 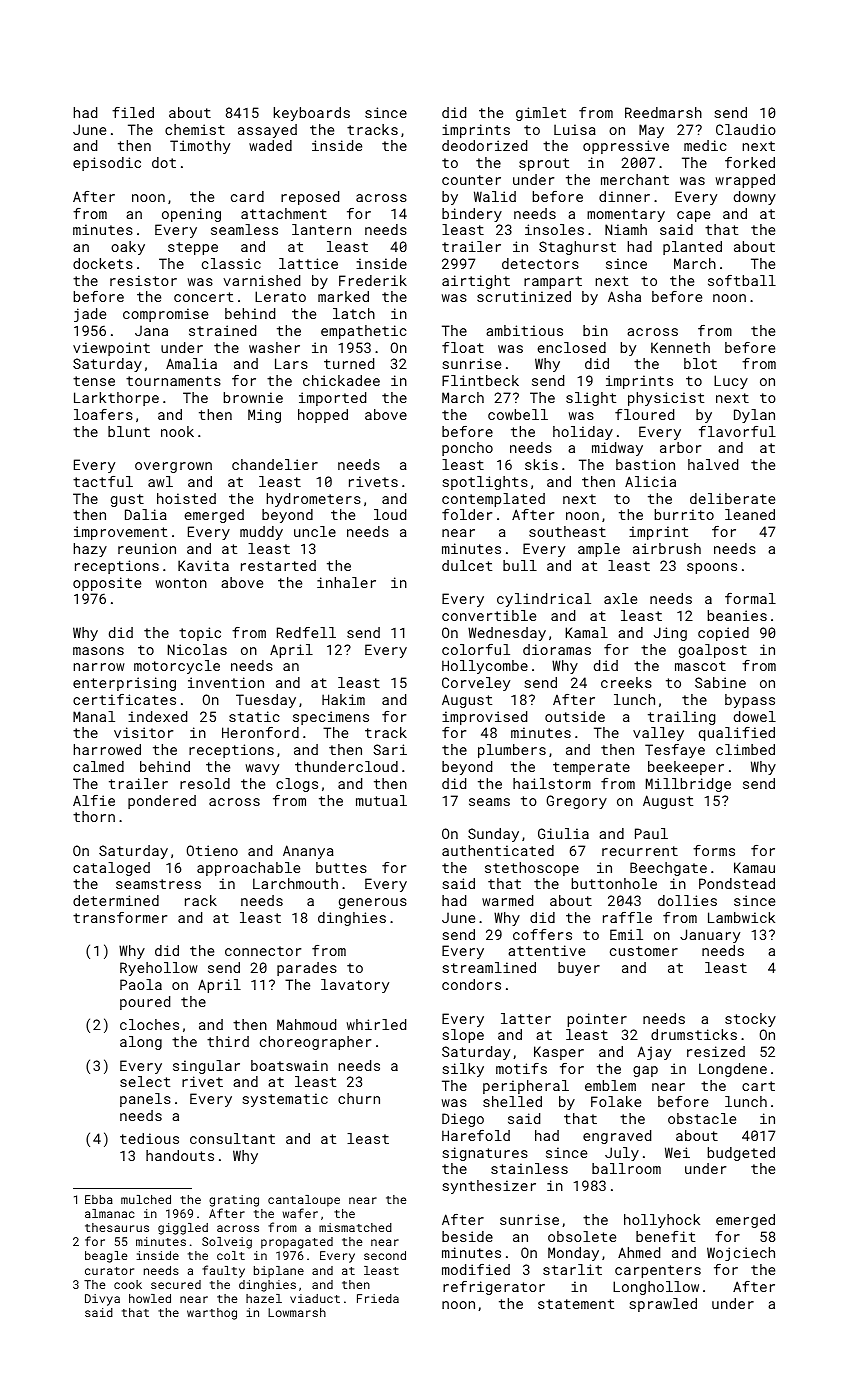 What do you see at coordinates (680, 447) in the document?
I see `arbor` at bounding box center [680, 447].
